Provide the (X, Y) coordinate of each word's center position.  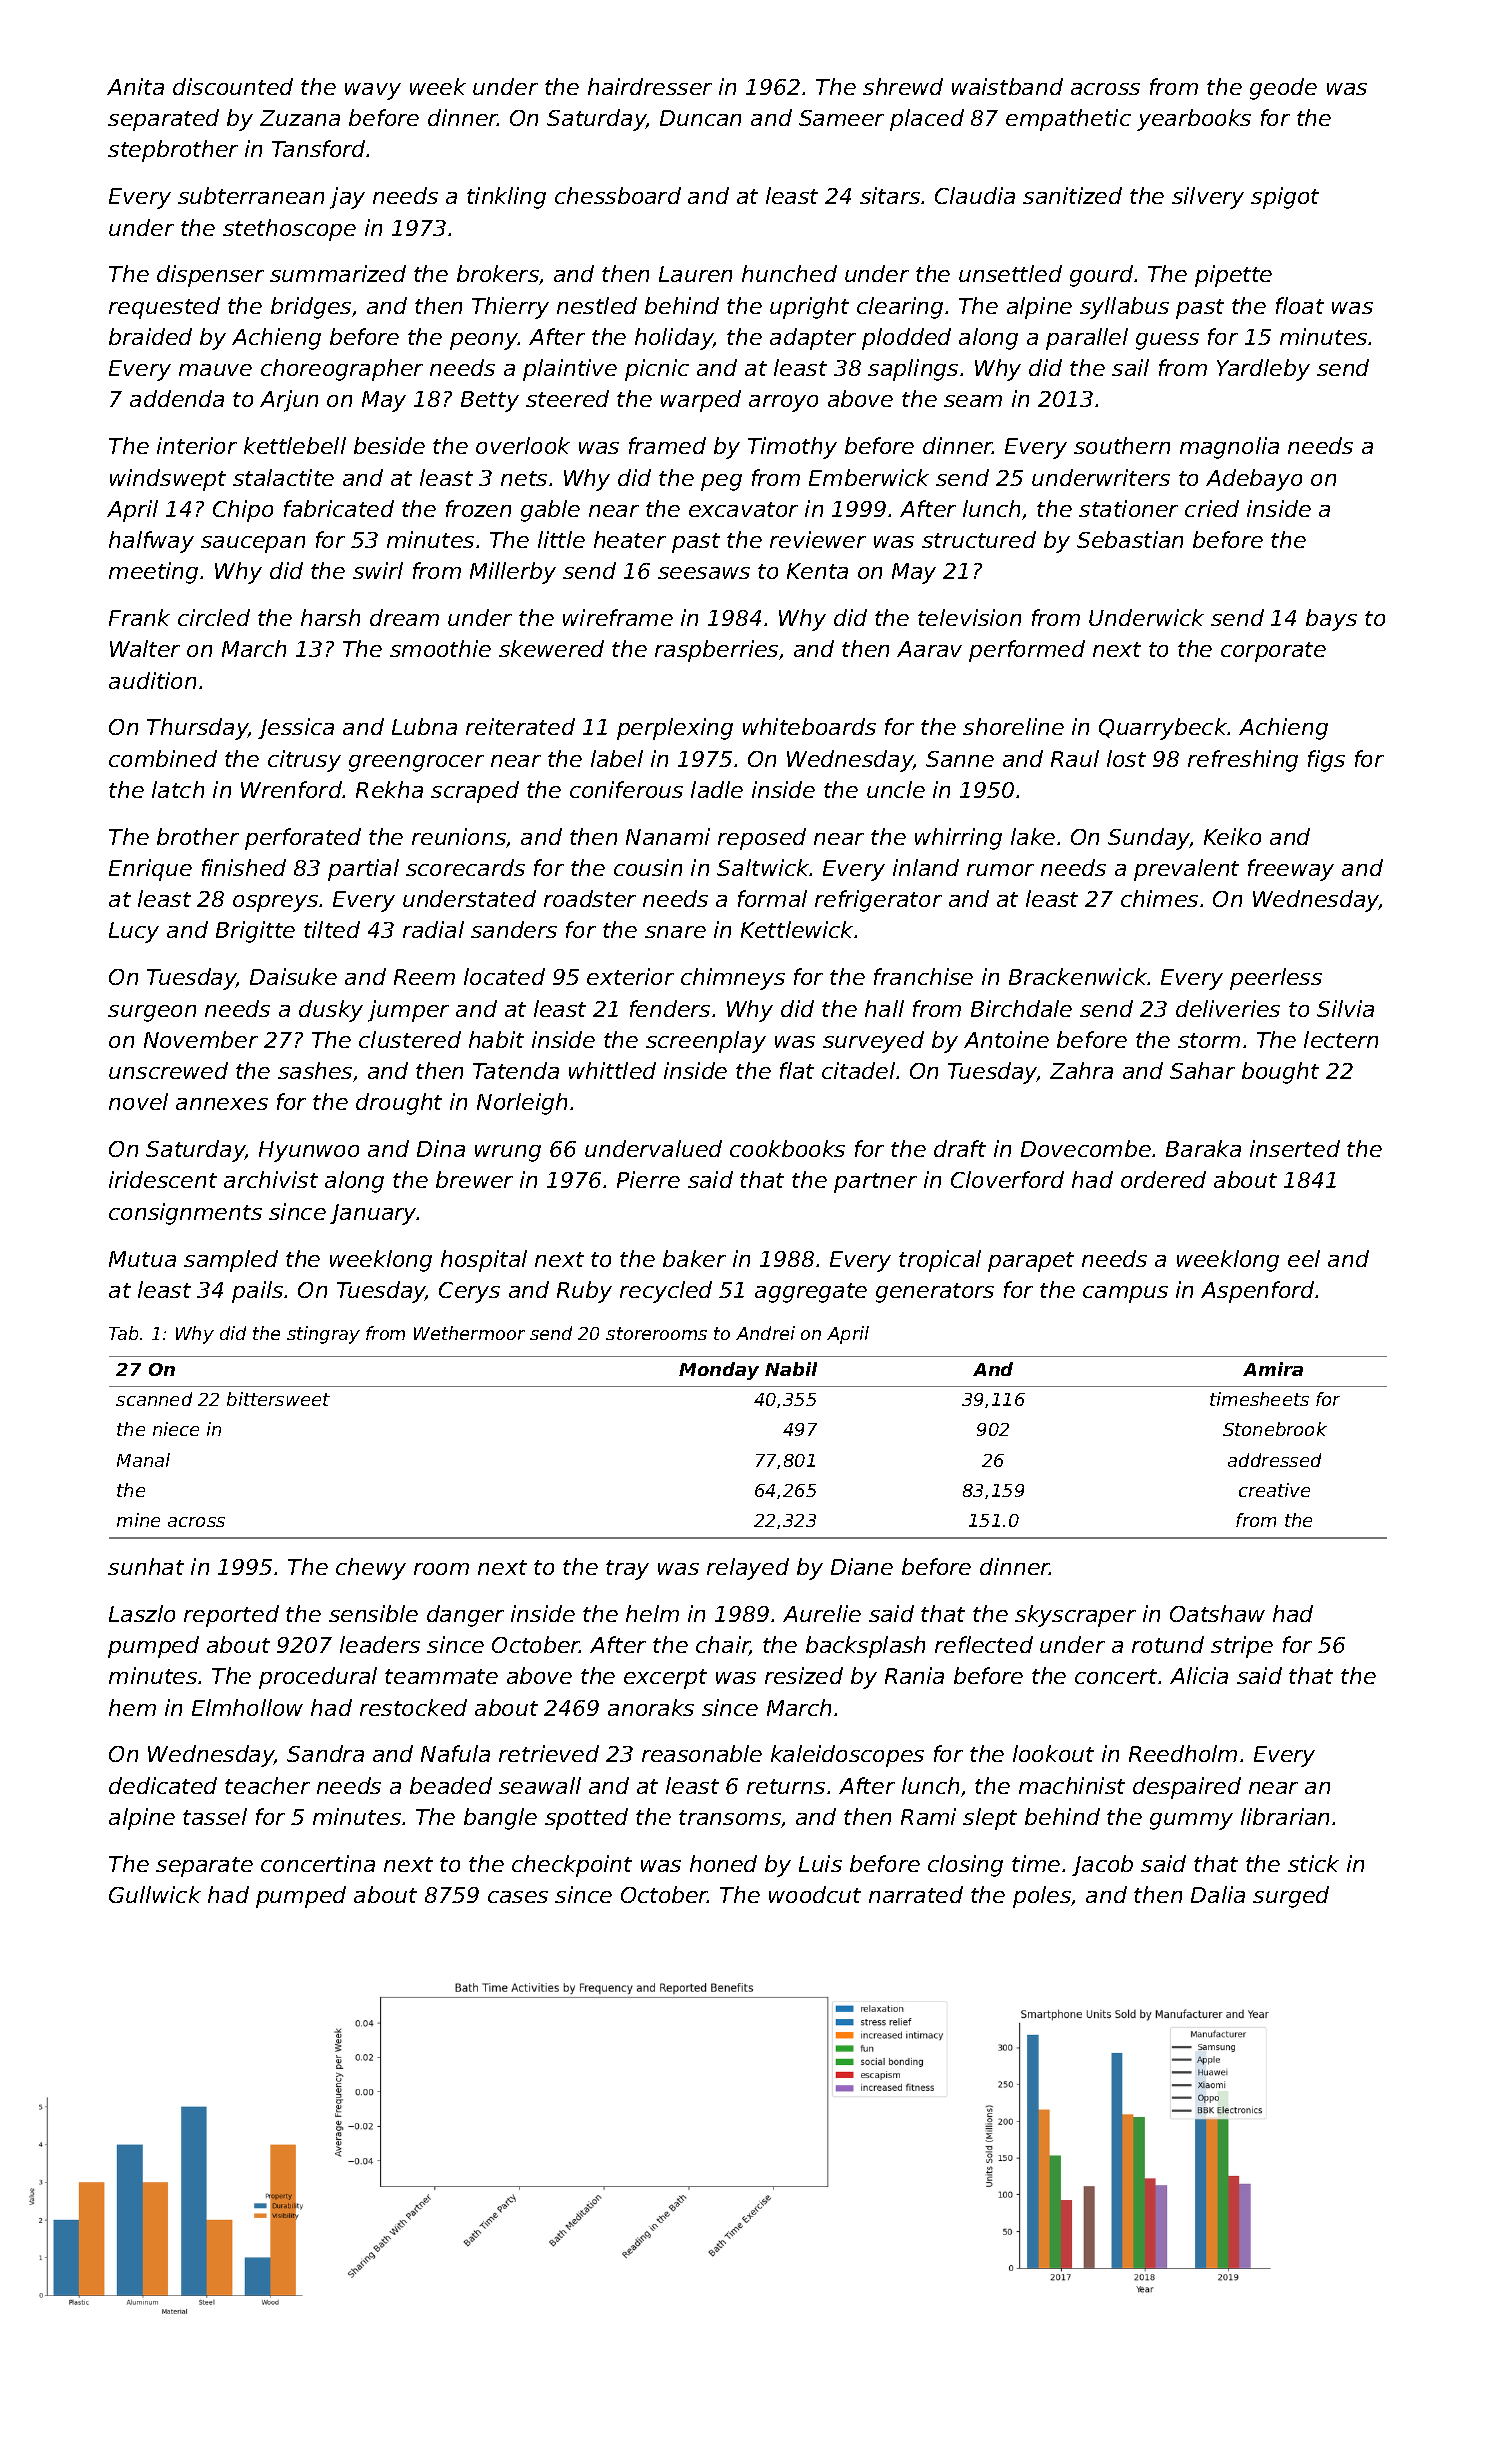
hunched (789, 273)
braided (150, 336)
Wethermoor (469, 1333)
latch (178, 789)
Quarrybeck (1163, 729)
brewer (474, 1179)
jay (347, 198)
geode (1283, 89)
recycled (666, 1292)
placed (927, 120)
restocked (413, 1707)
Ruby (584, 1292)
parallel (1087, 339)
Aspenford (1258, 1292)
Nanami (668, 836)
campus (1125, 1294)
